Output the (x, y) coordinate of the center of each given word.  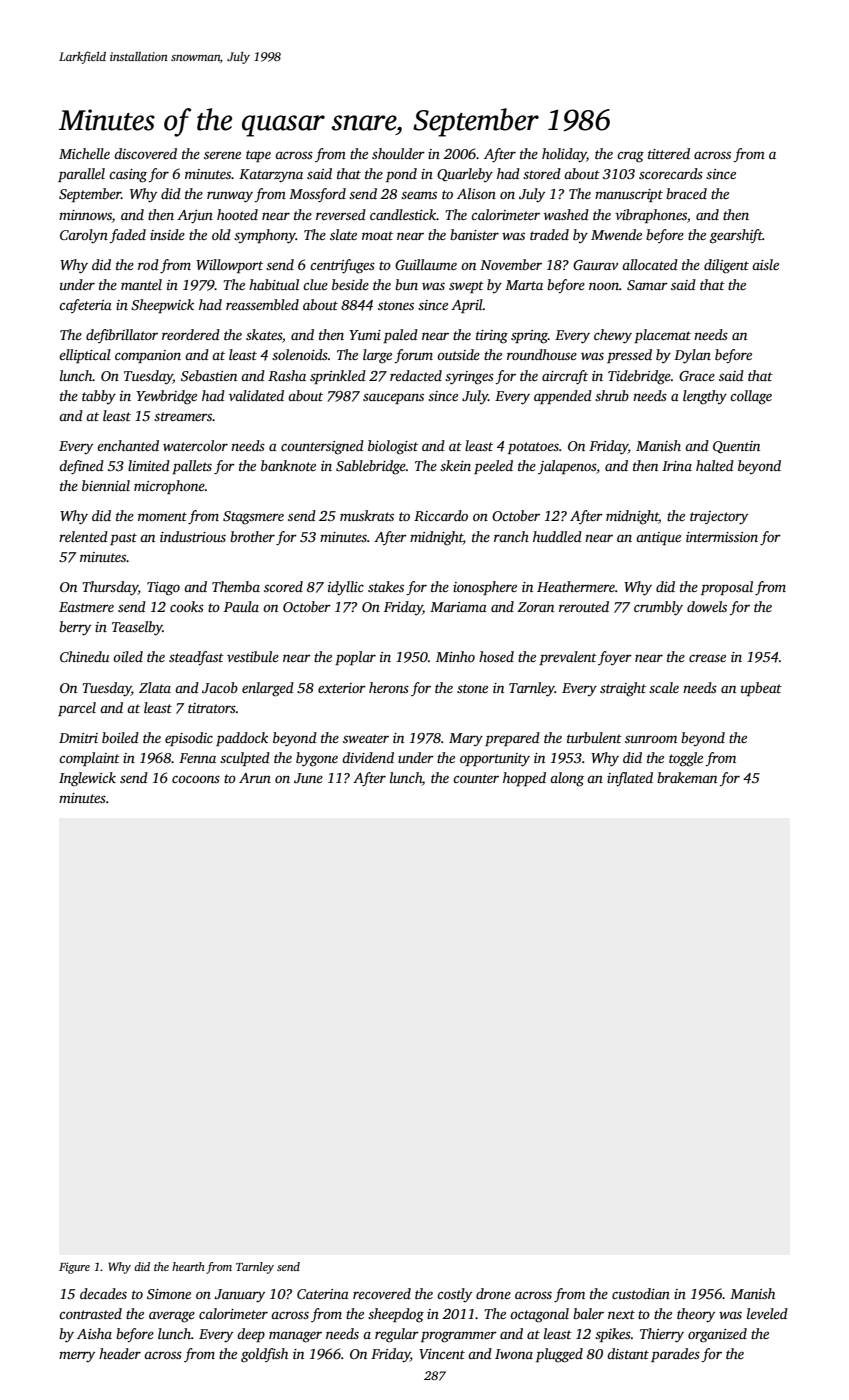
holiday (564, 155)
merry (77, 1356)
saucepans (393, 398)
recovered (382, 1293)
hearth (188, 1266)
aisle (765, 264)
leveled (767, 1313)
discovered (145, 153)
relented (83, 536)
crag (630, 157)
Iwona (514, 1354)
